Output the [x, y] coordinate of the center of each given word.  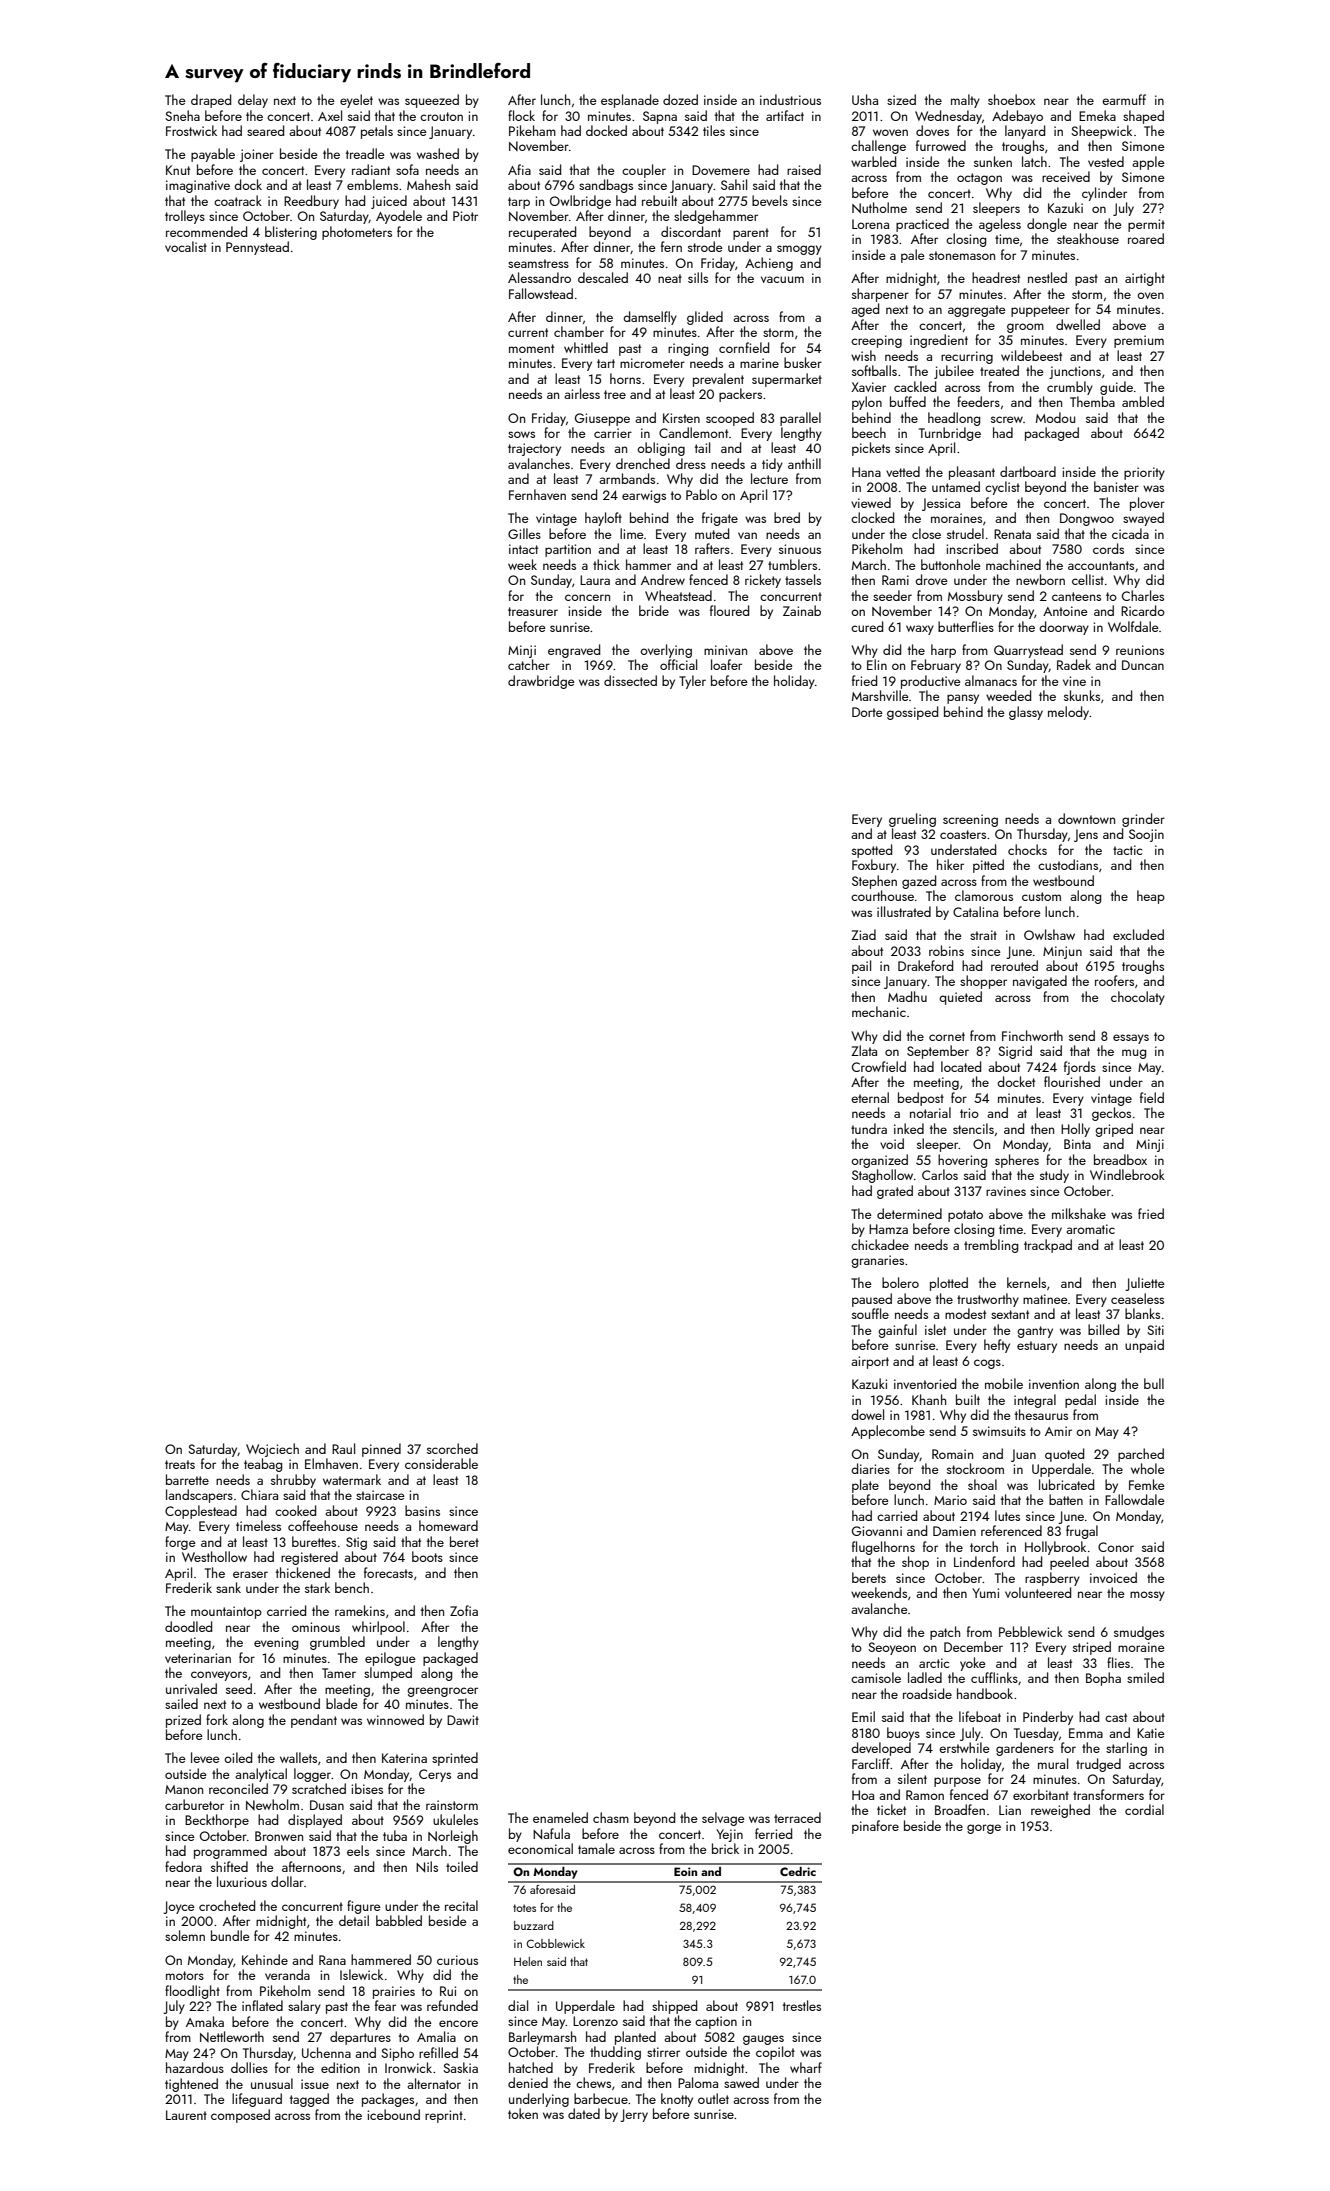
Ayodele [399, 217]
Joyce [179, 1907]
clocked [872, 517]
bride [654, 610]
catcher [529, 664]
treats [180, 1464]
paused [872, 1300]
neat [670, 278]
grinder [1143, 820]
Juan [1023, 1455]
